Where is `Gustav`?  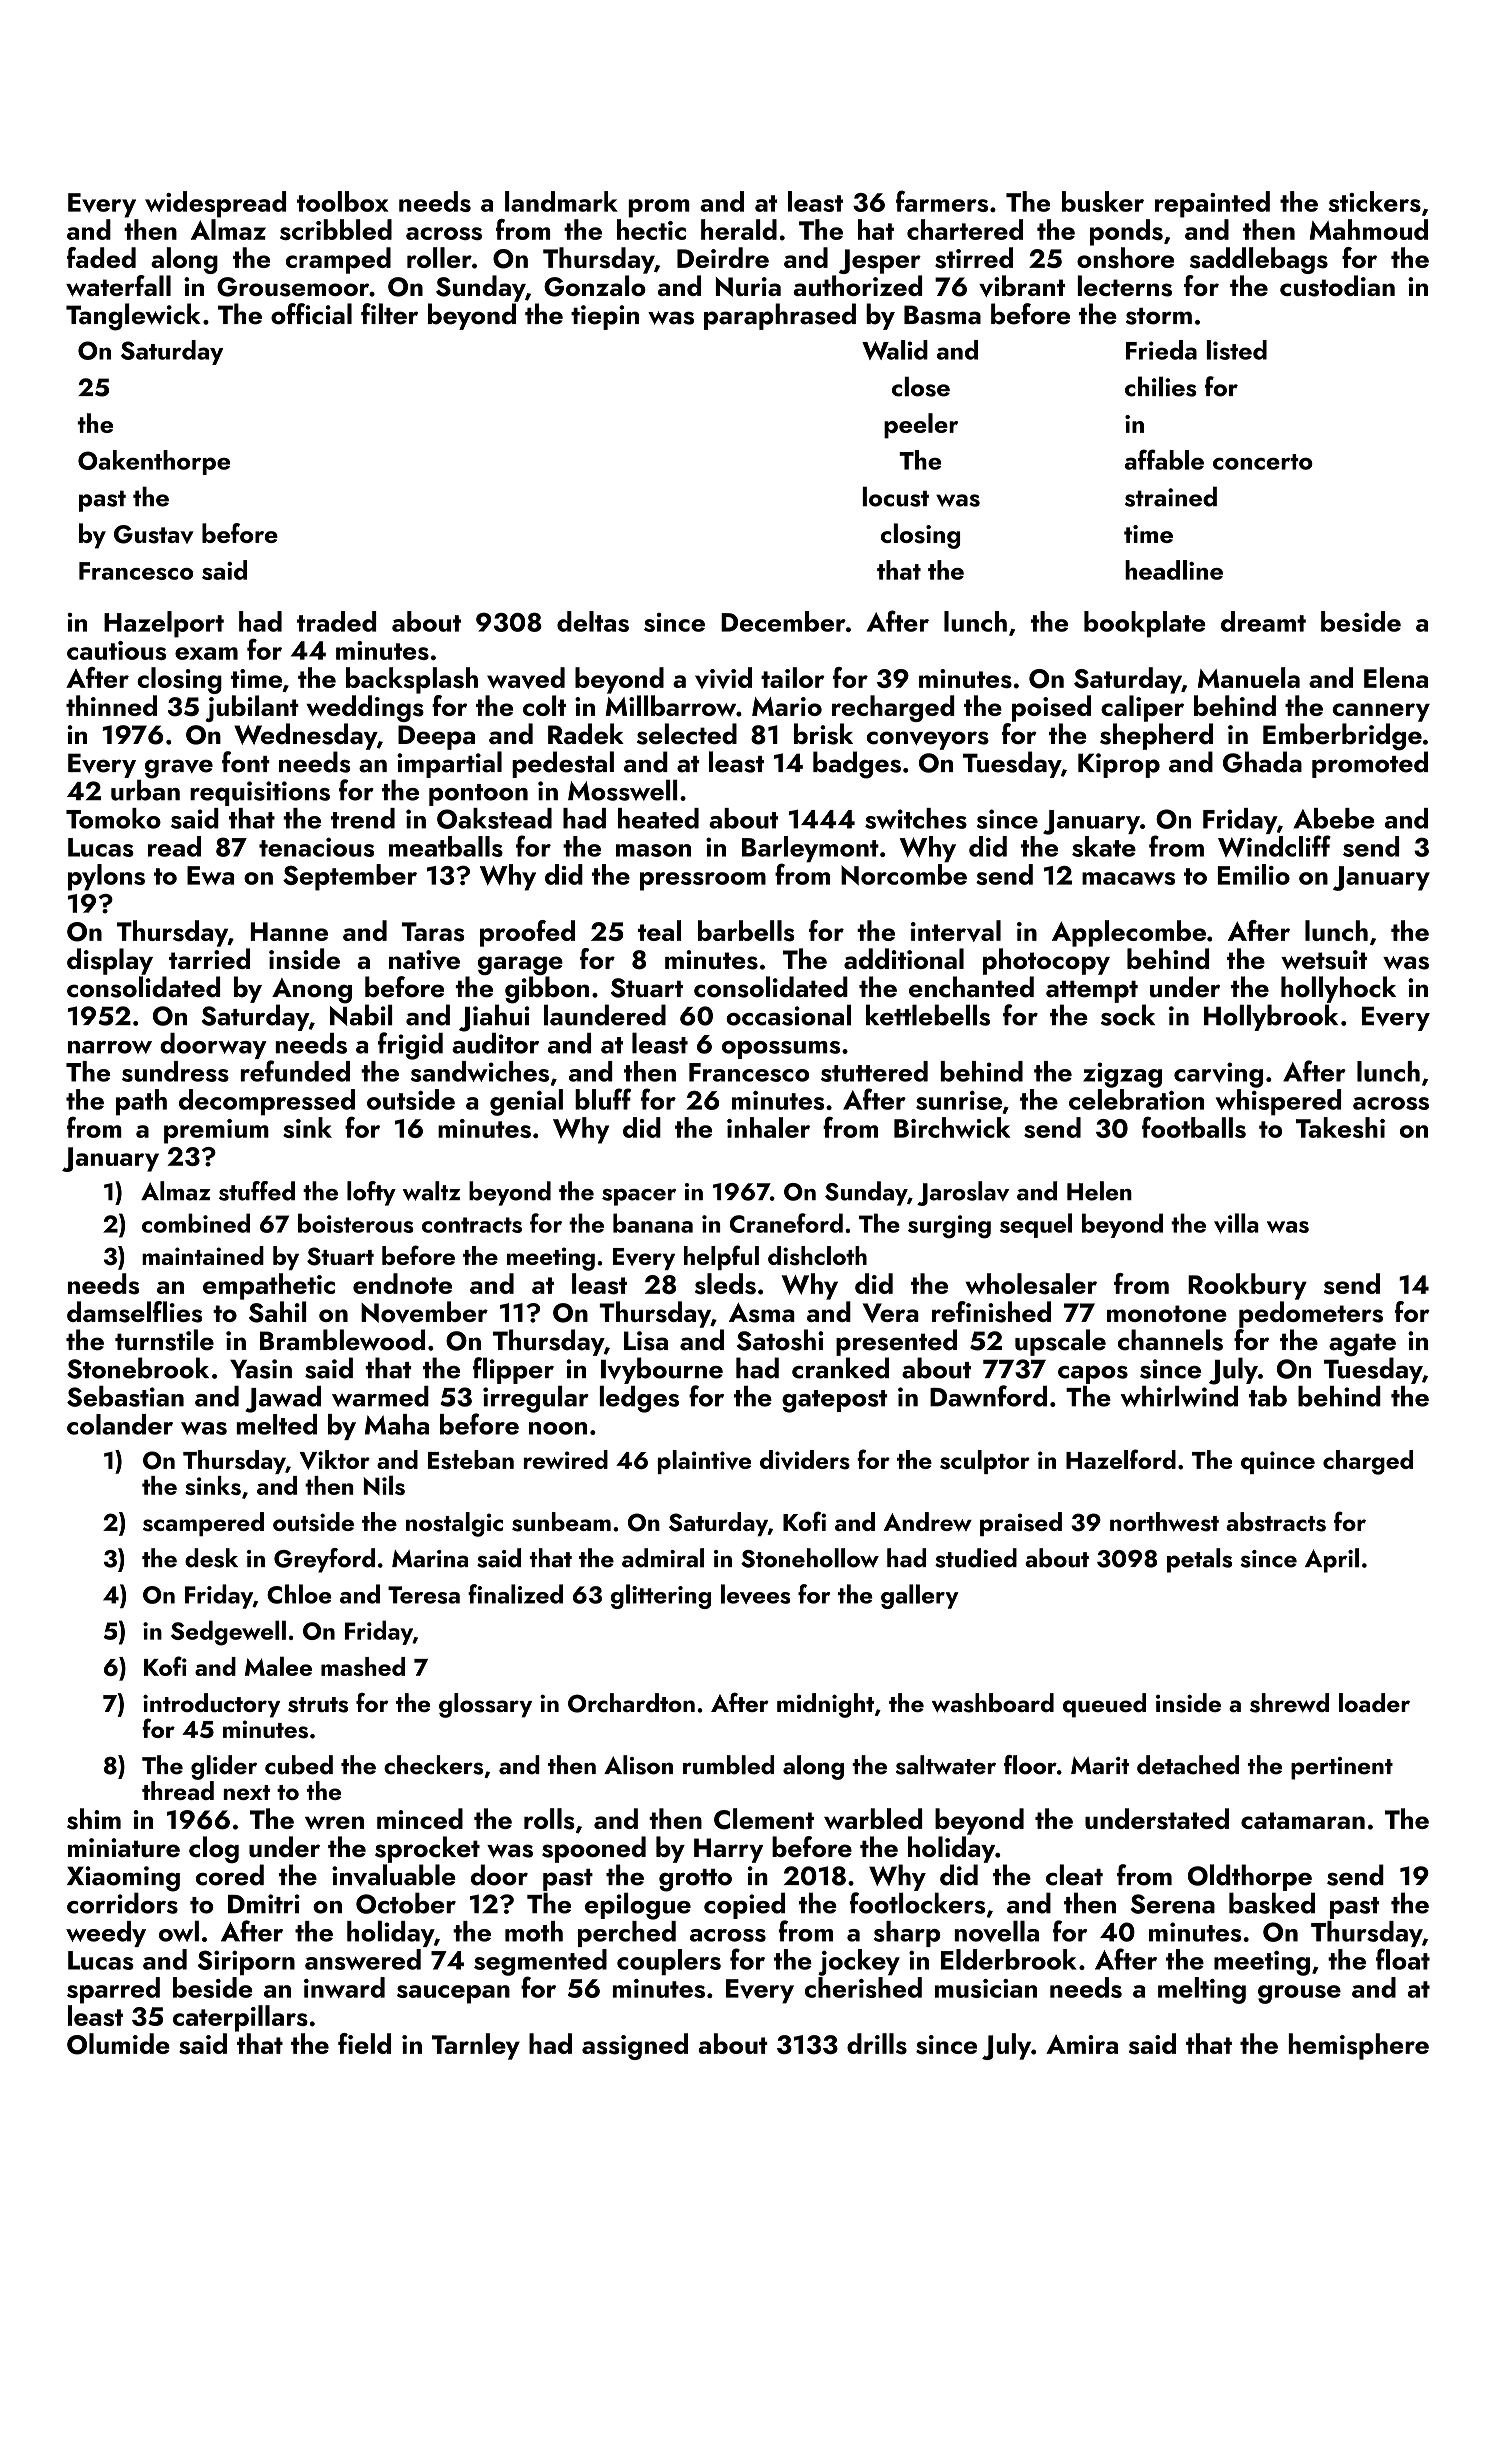 Gustav is located at coordinates (154, 534).
